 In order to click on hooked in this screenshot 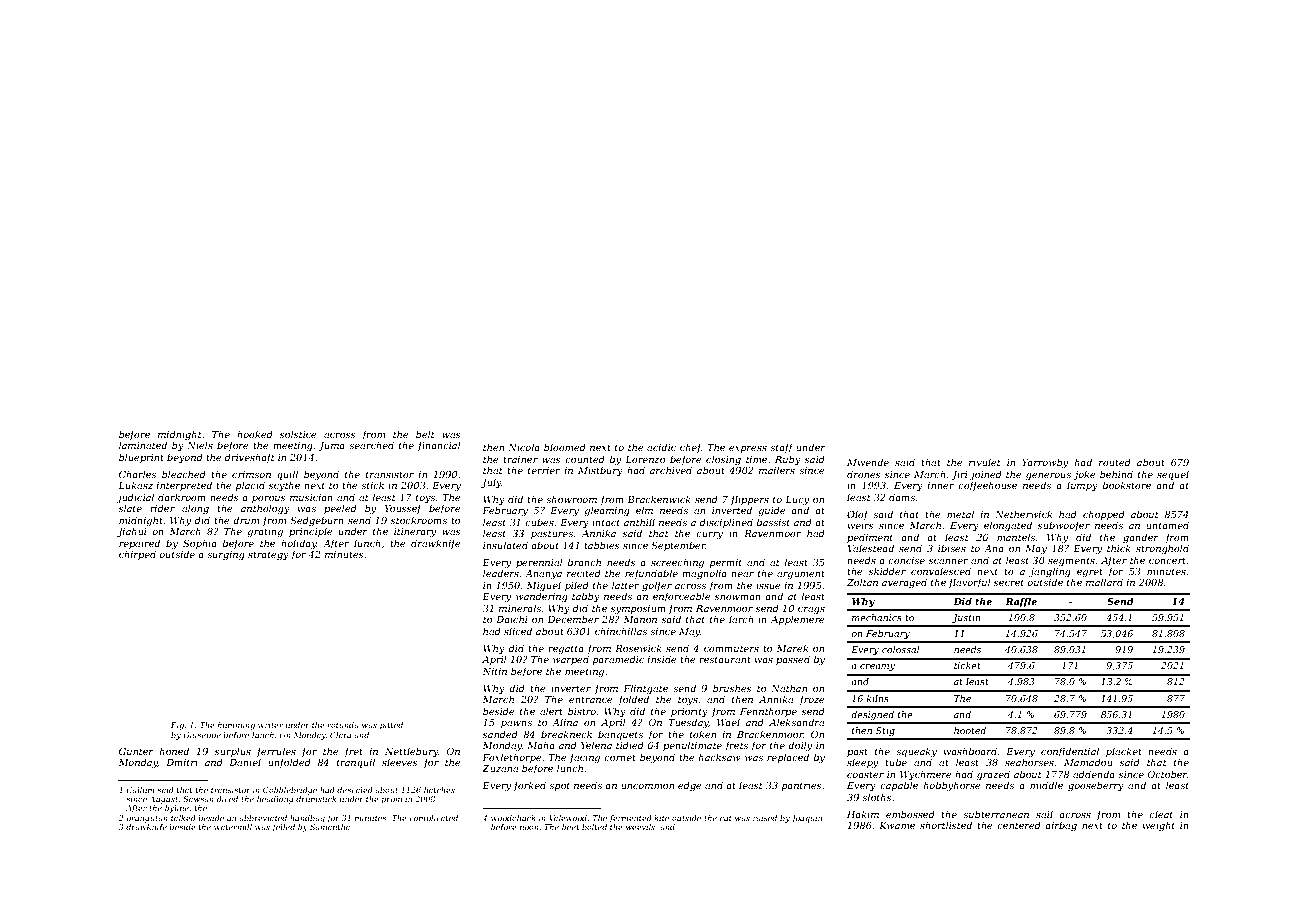, I will do `click(255, 434)`.
